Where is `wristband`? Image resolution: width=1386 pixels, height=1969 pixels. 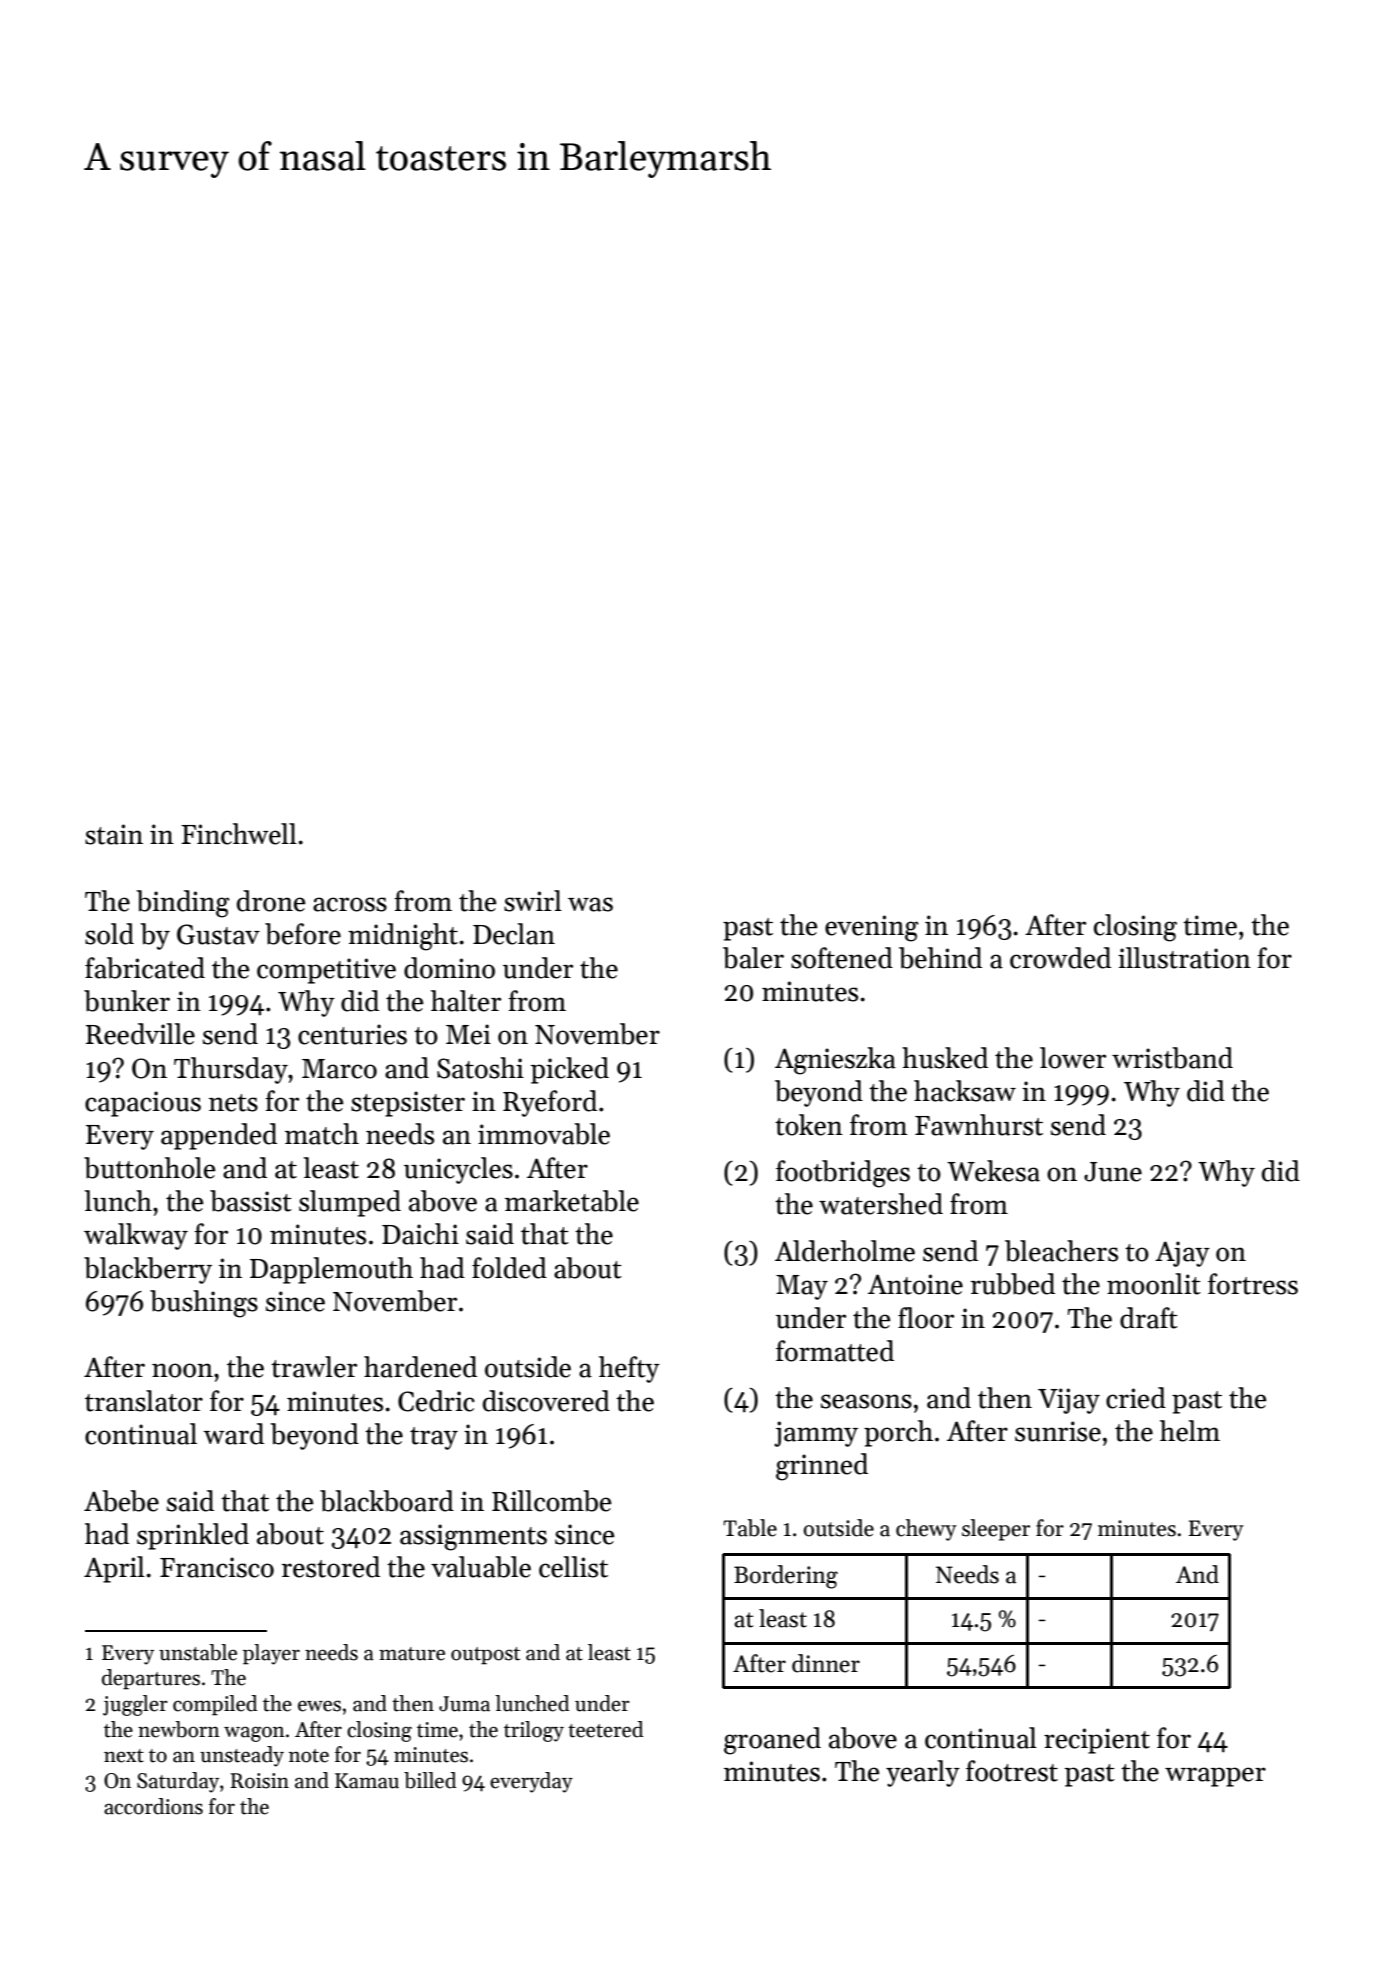 wristband is located at coordinates (1172, 1058).
